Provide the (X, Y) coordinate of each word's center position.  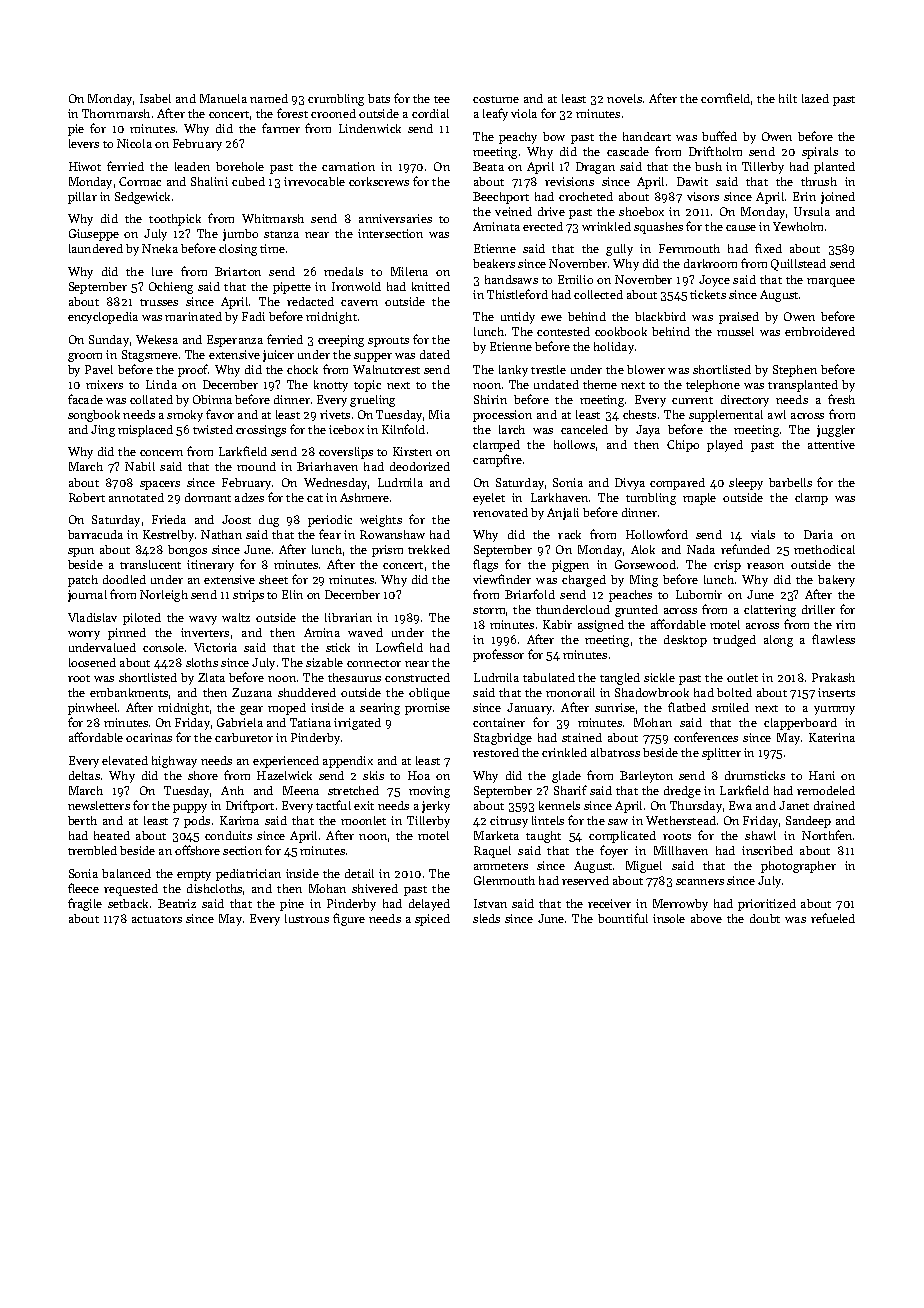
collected (598, 294)
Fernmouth (689, 248)
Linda (161, 384)
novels (624, 98)
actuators (157, 919)
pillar (82, 198)
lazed (815, 98)
